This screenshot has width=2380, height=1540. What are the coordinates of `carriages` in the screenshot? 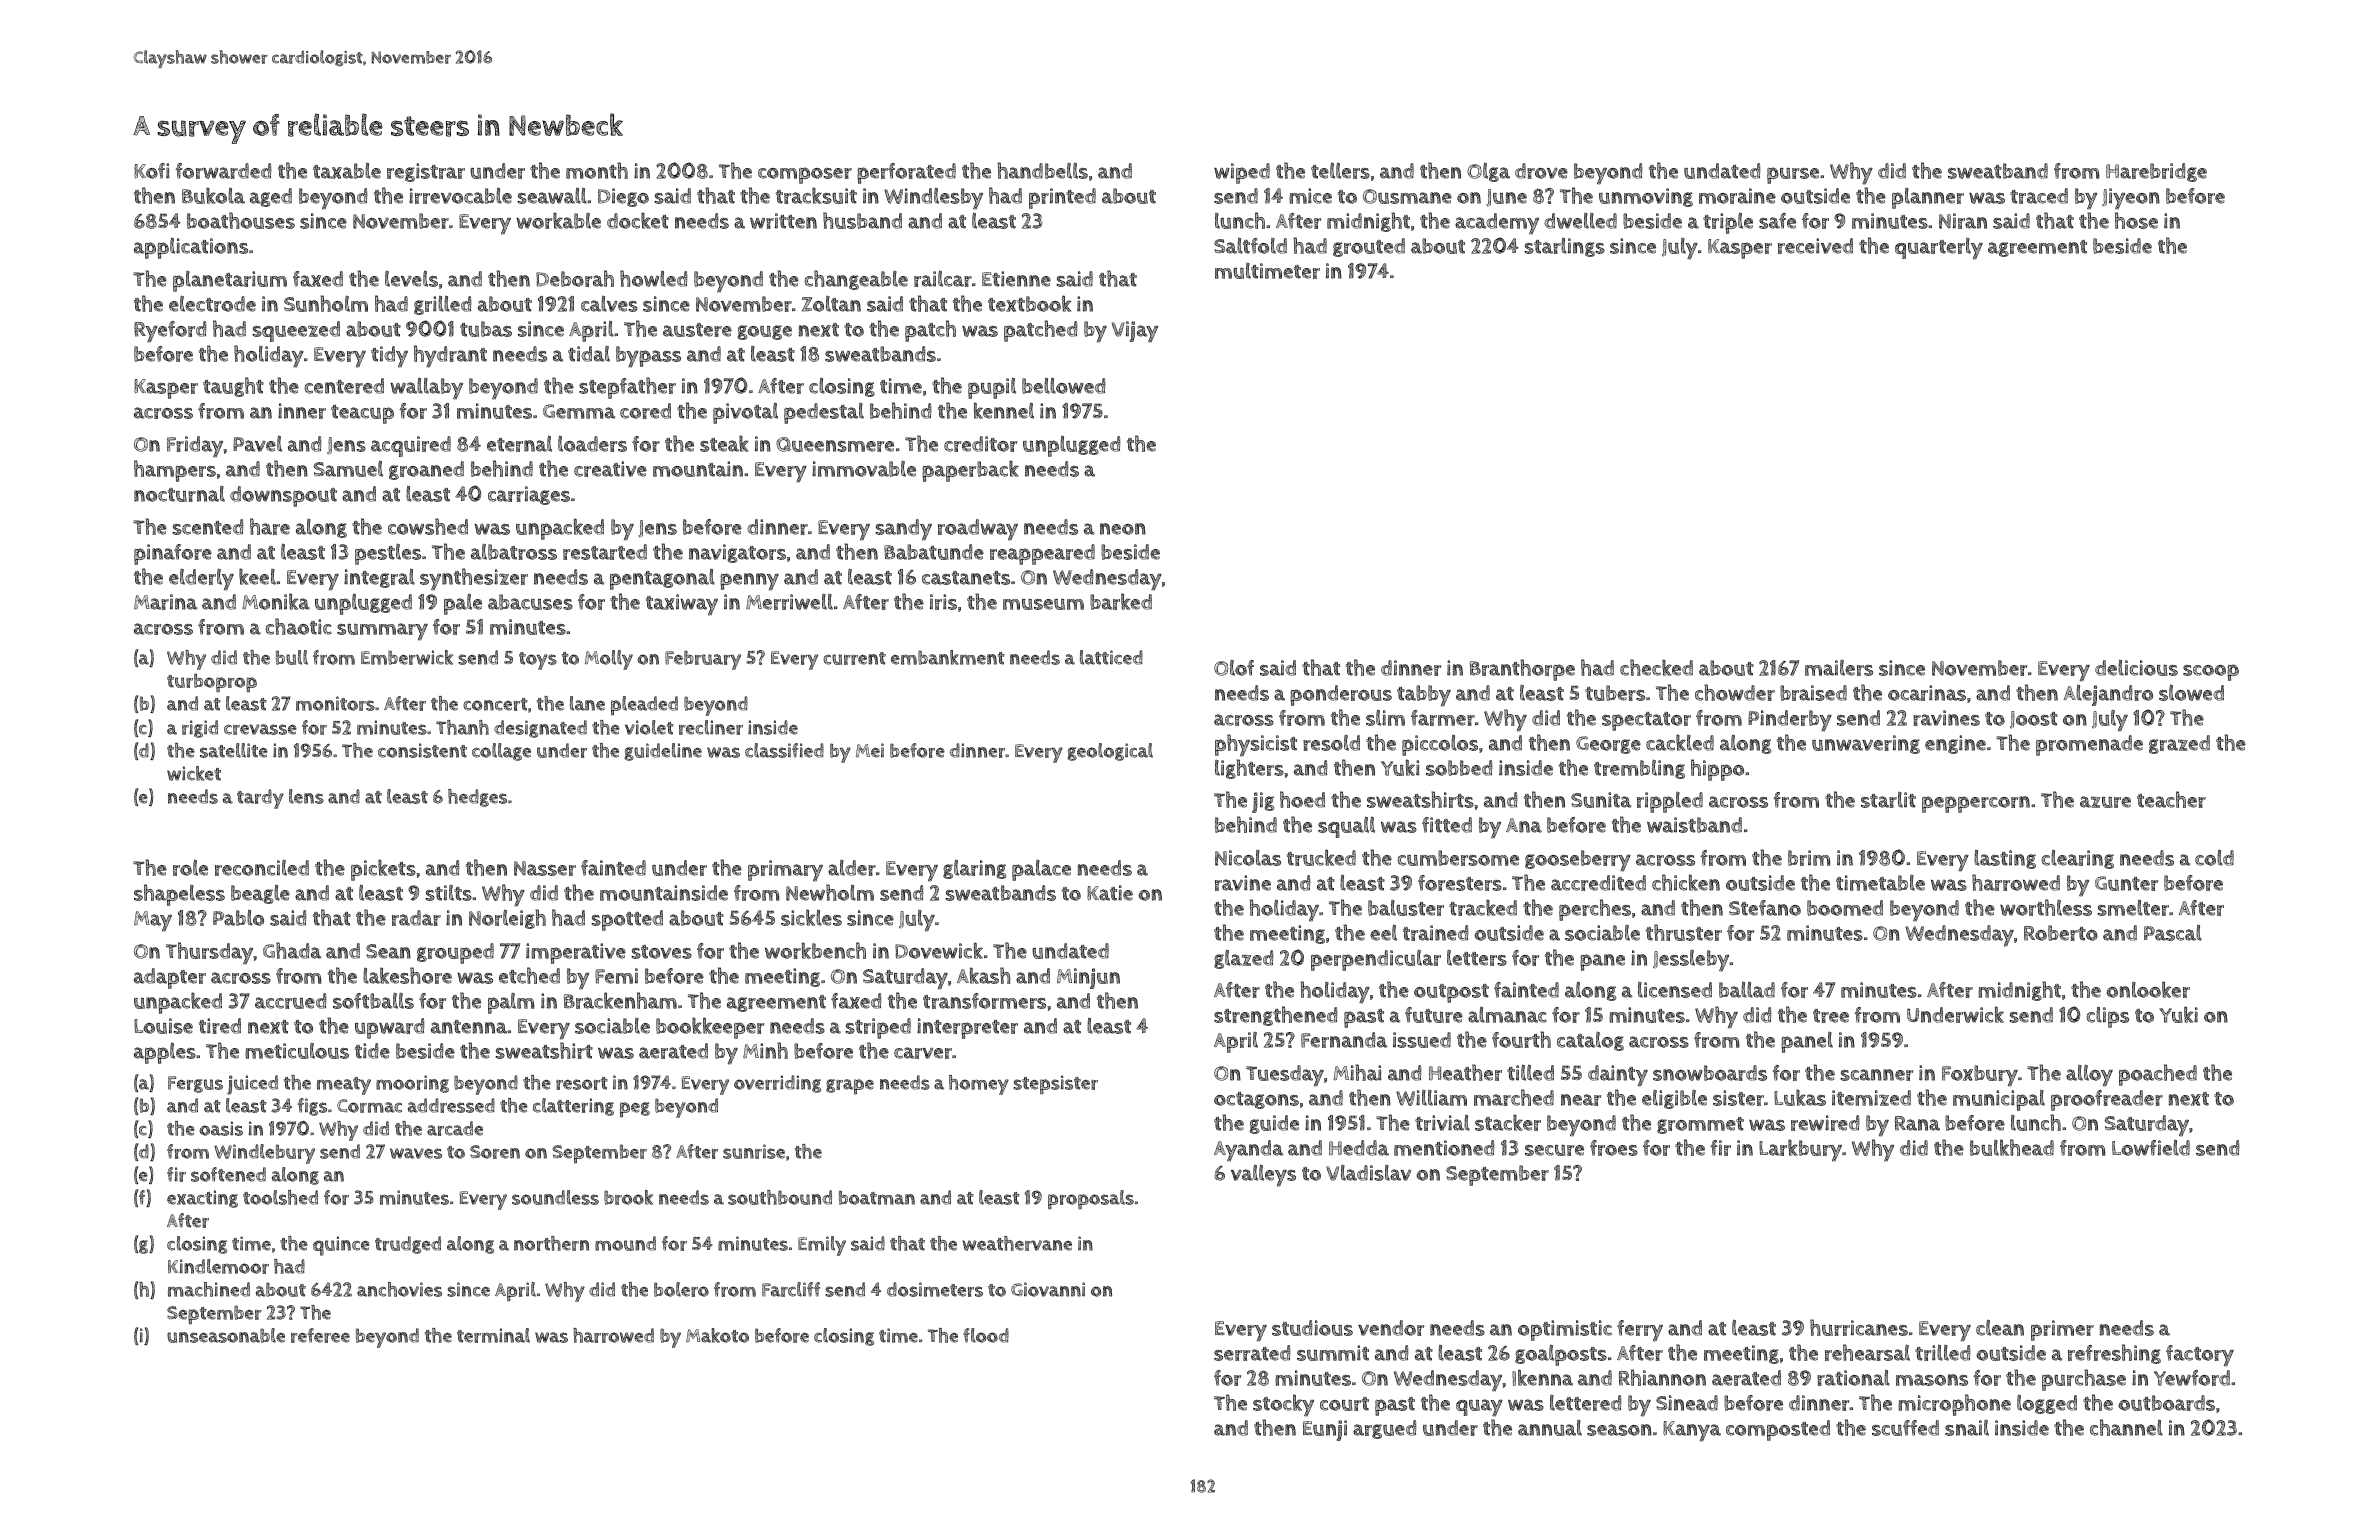 It's located at (529, 495).
